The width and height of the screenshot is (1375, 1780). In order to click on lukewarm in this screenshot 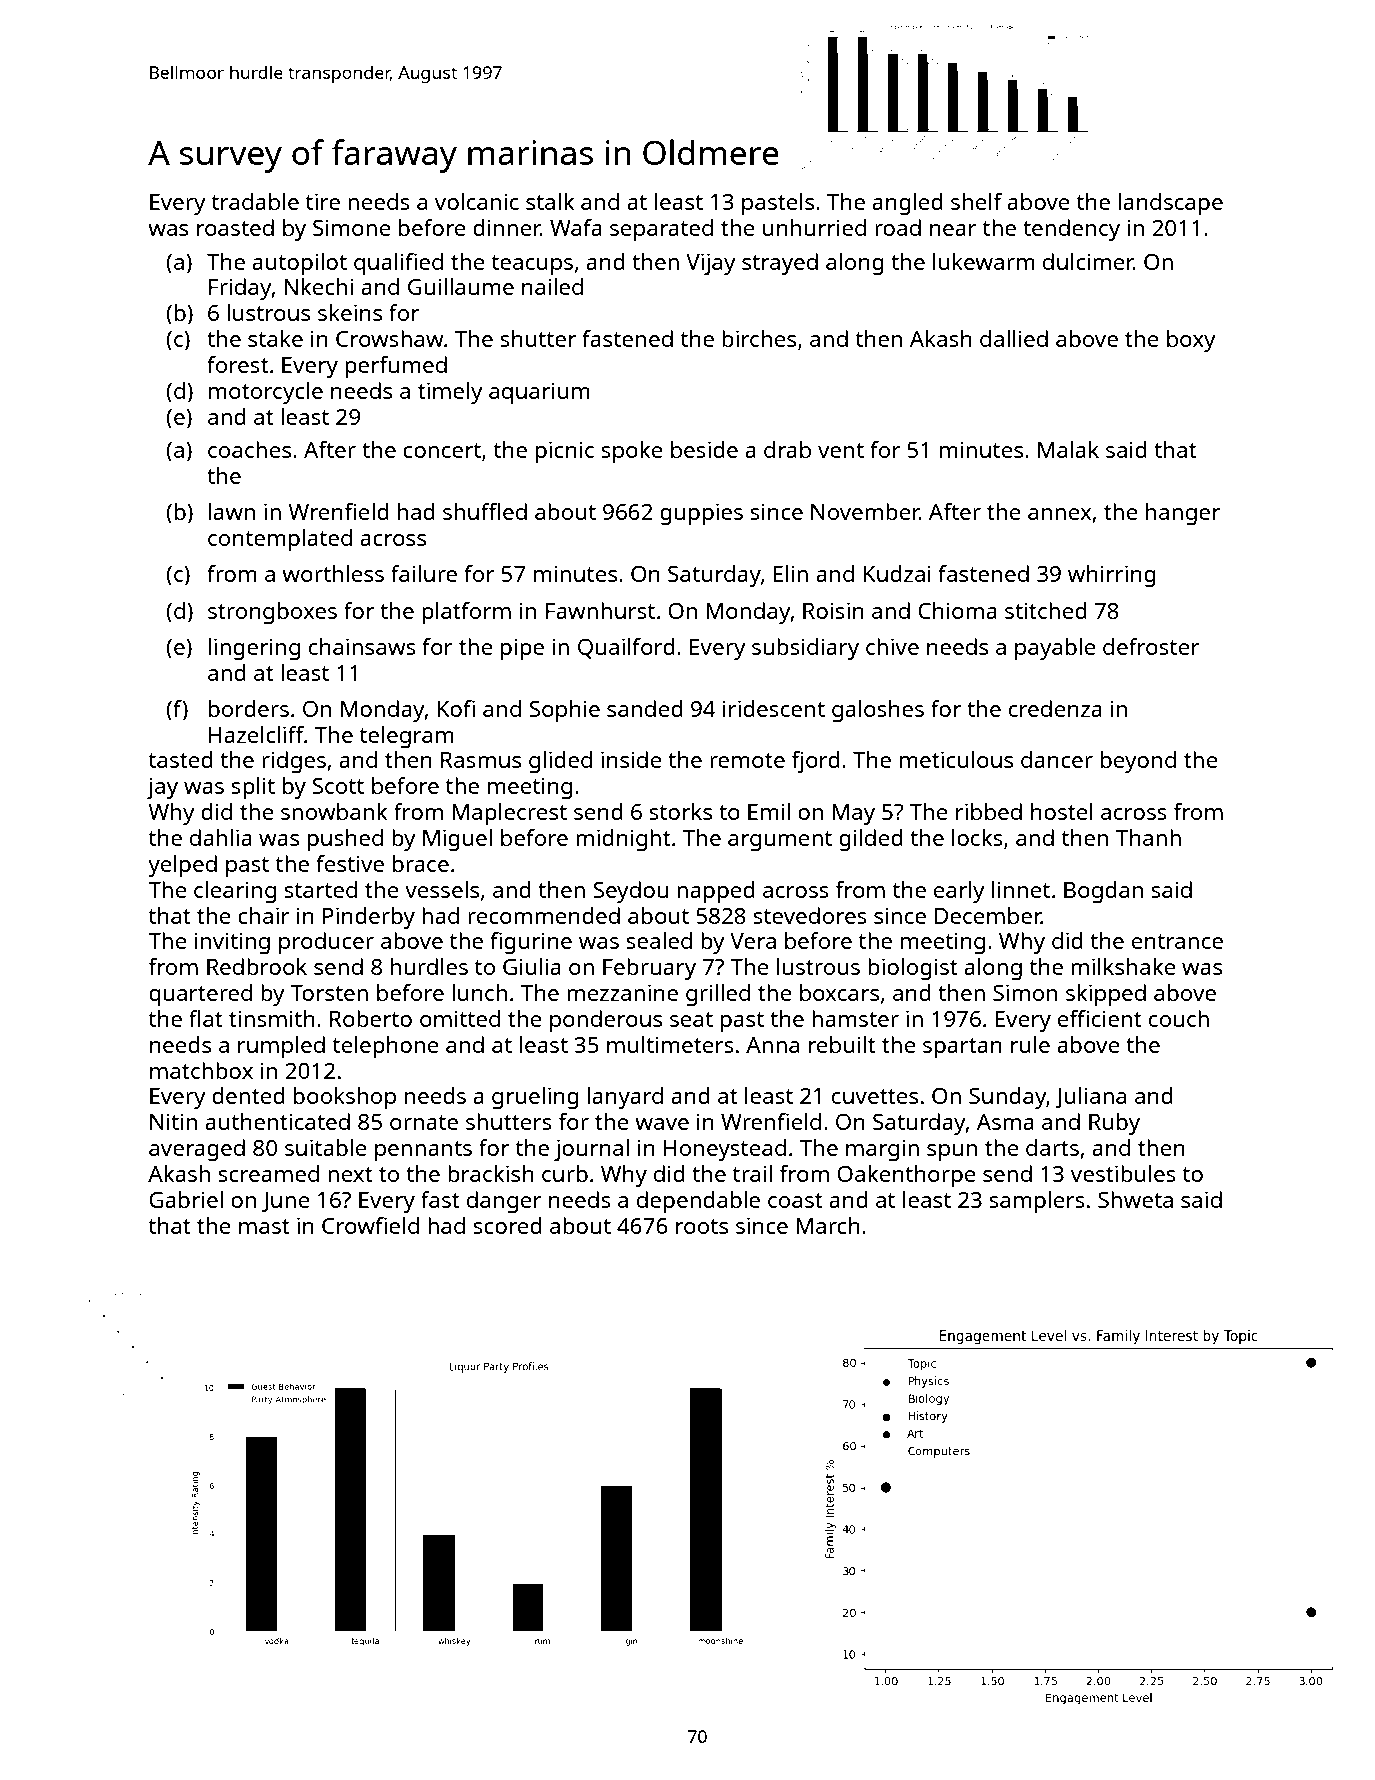, I will do `click(984, 261)`.
